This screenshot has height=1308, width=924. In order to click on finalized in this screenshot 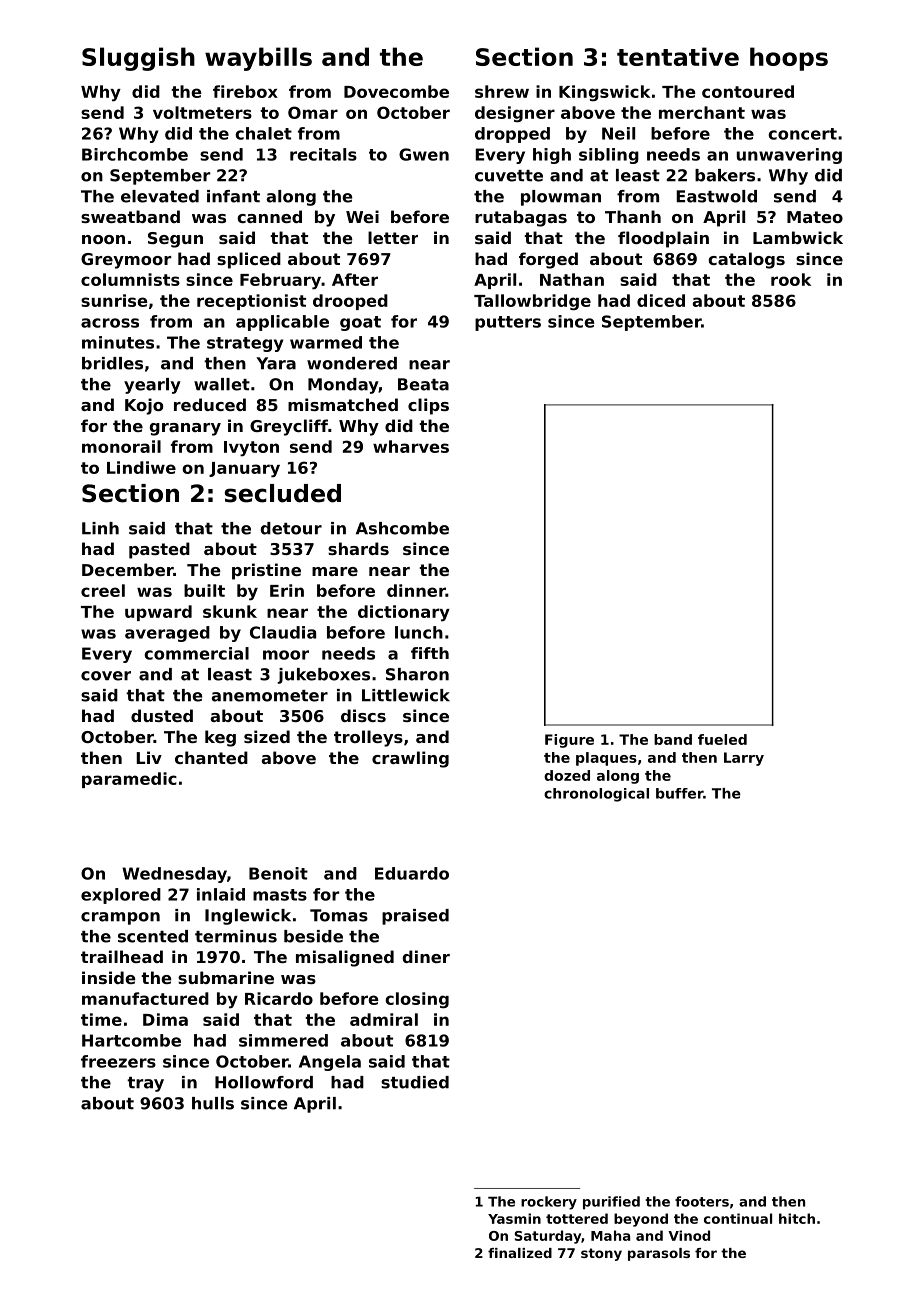, I will do `click(520, 1253)`.
